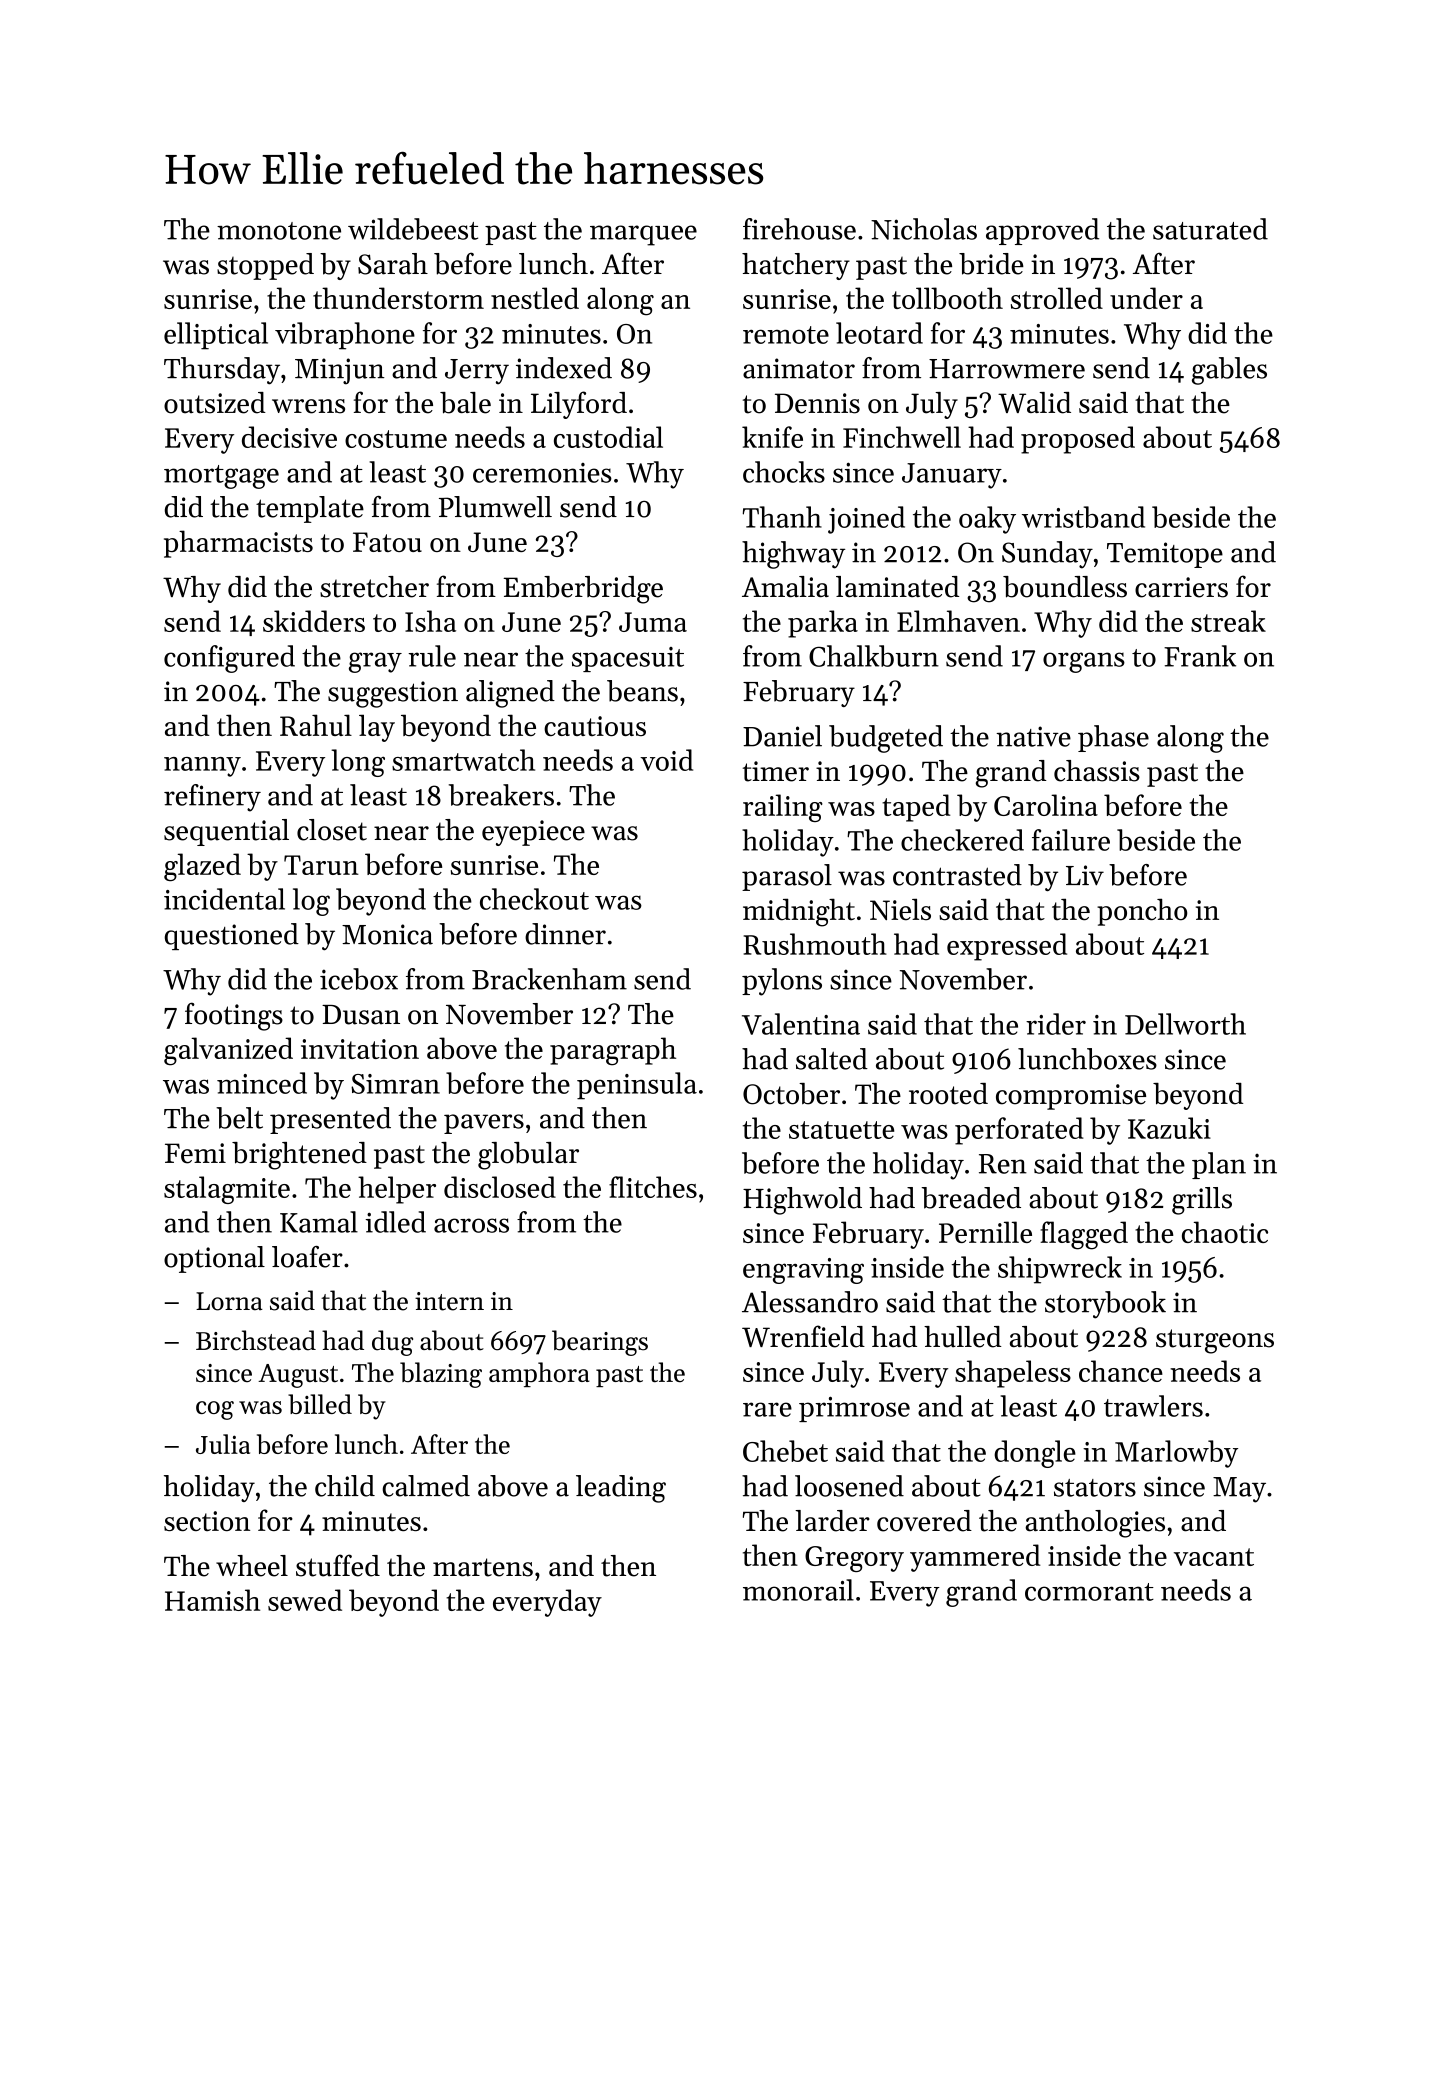 The width and height of the screenshot is (1450, 2100). I want to click on plan, so click(1219, 1165).
